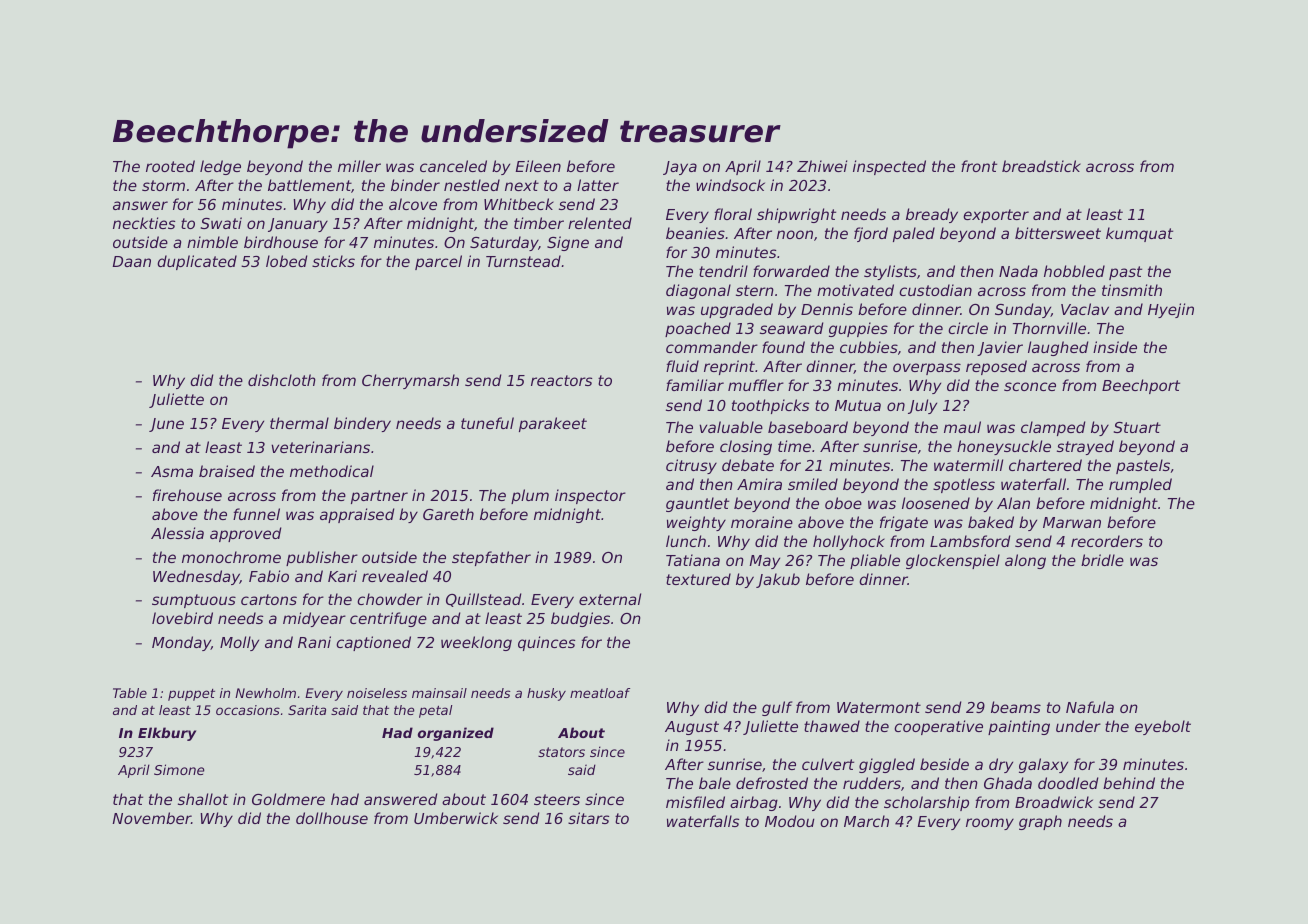 The width and height of the screenshot is (1308, 924). I want to click on budgies, so click(580, 619).
